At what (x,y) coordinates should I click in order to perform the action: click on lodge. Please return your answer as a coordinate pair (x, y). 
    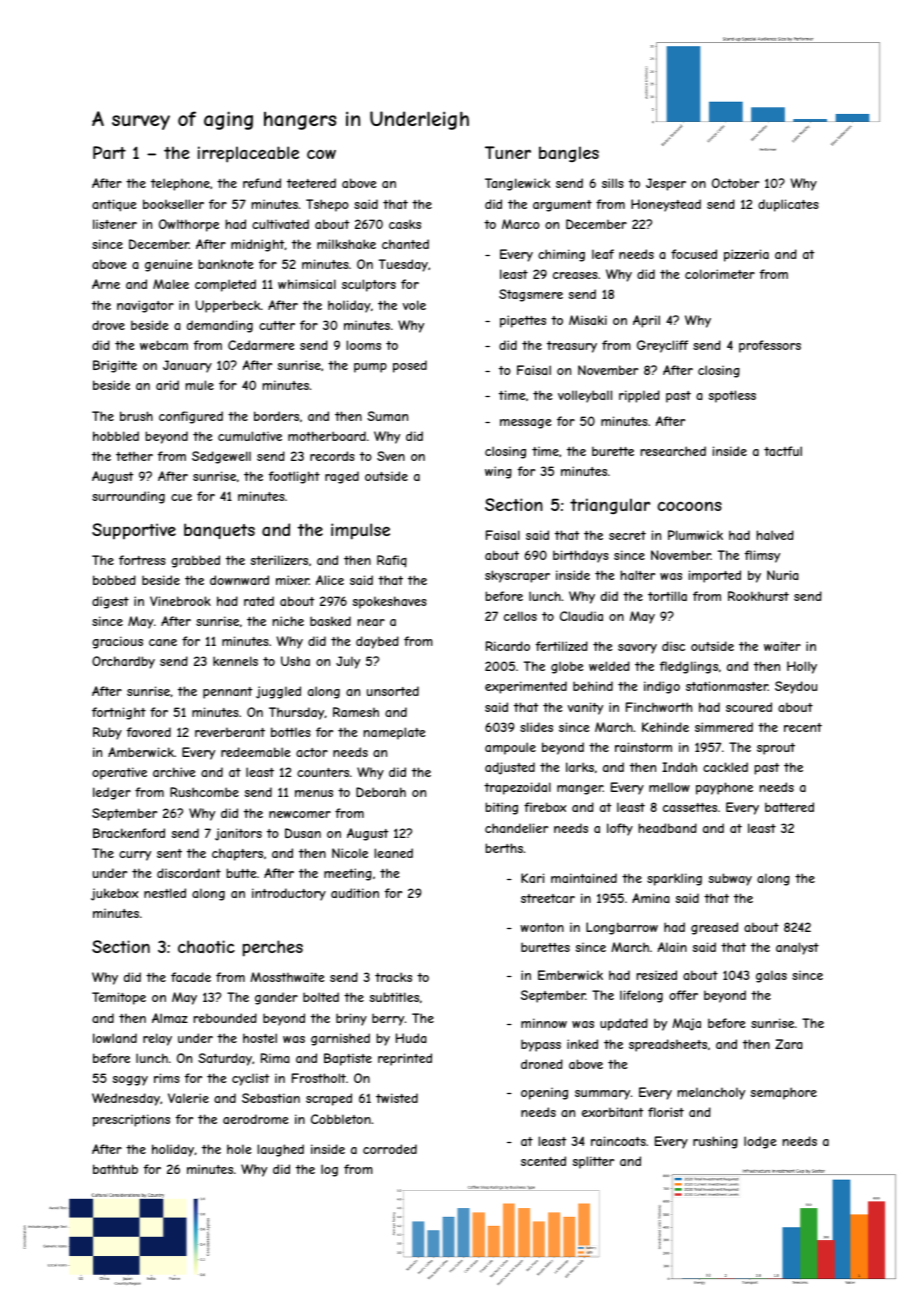
    Looking at the image, I should click on (760, 1142).
